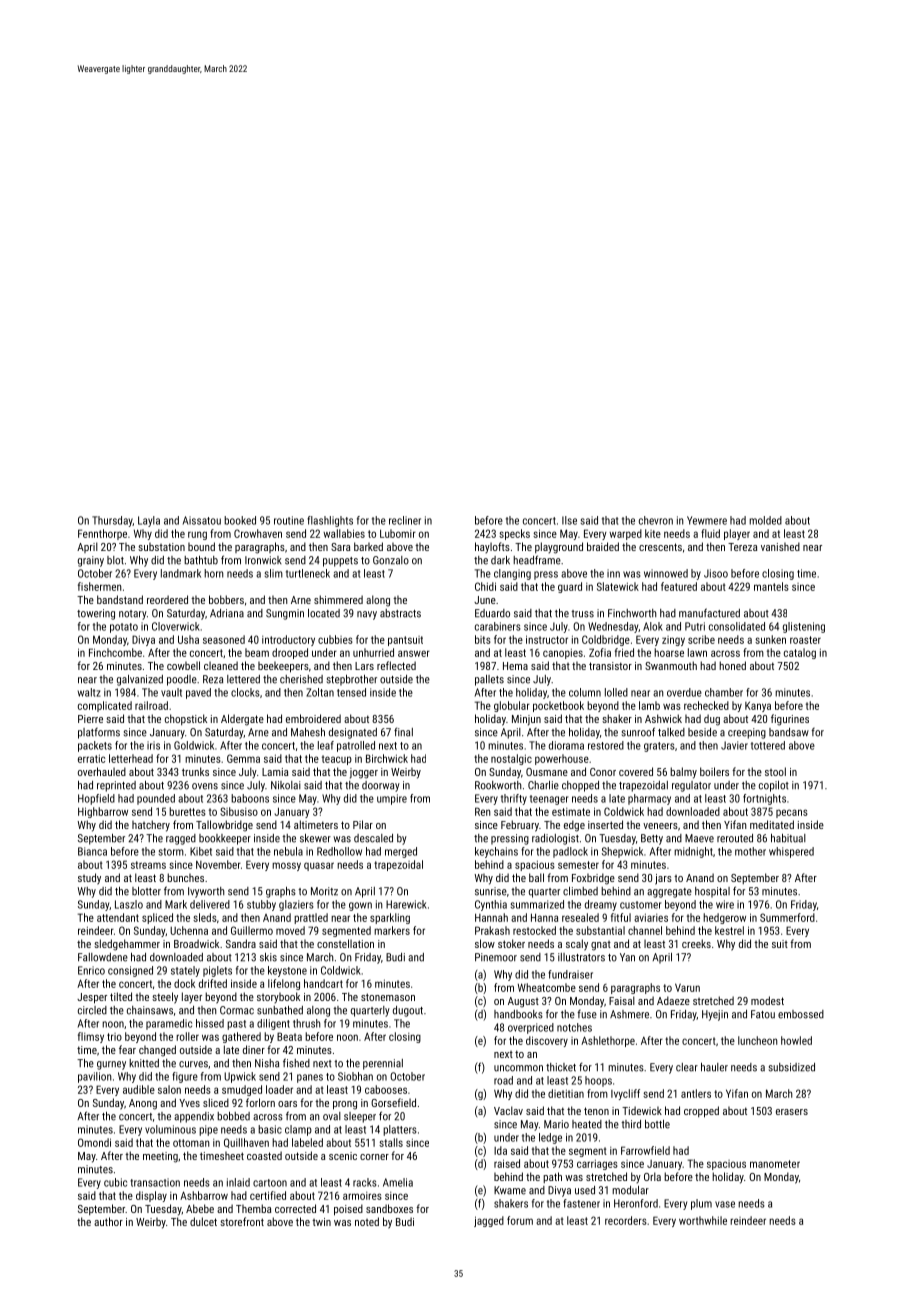  I want to click on Yewmere, so click(707, 520).
